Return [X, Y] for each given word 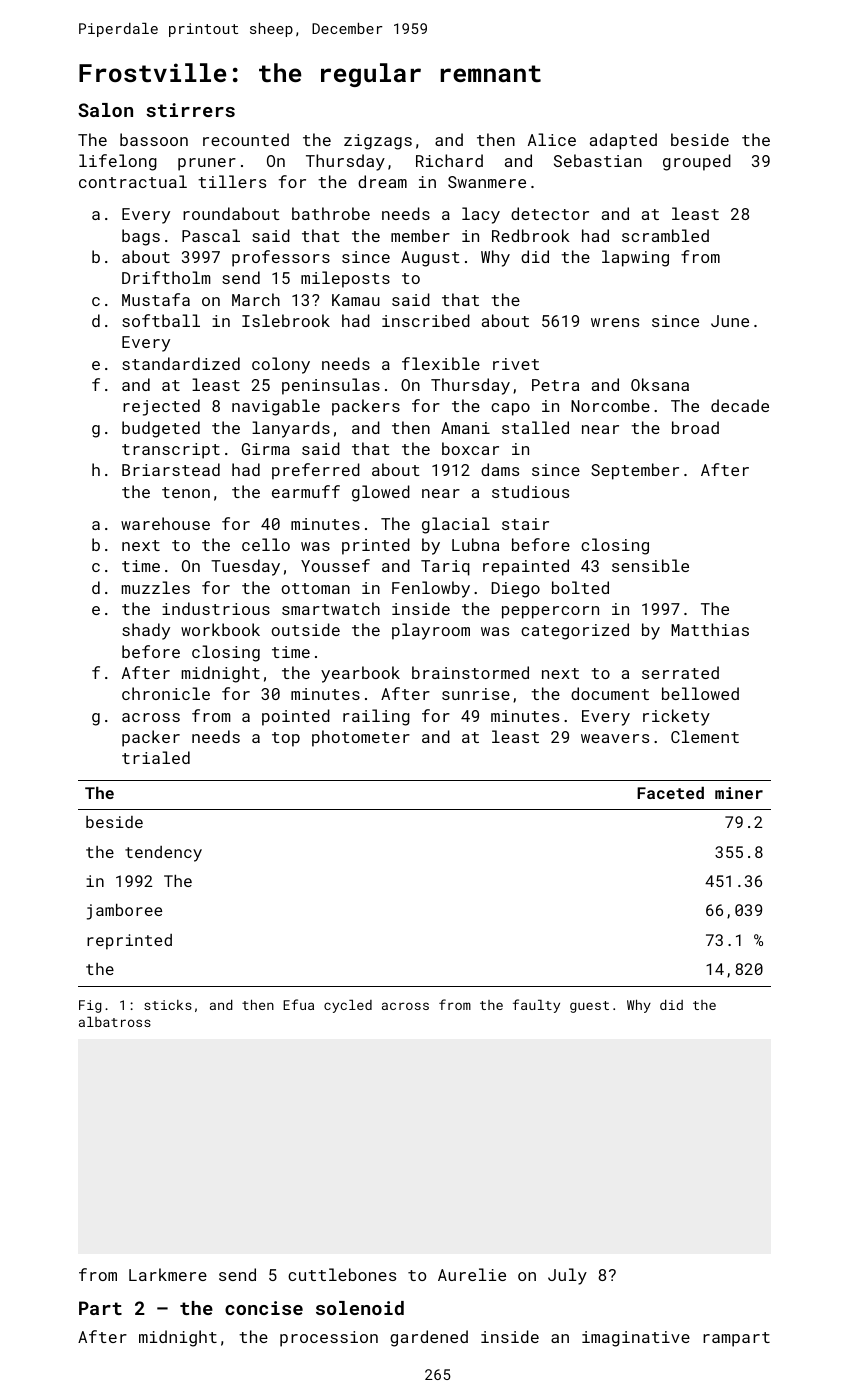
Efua [298, 1004]
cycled [348, 1006]
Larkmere [168, 1274]
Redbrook [531, 235]
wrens [615, 322]
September [635, 471]
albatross [115, 1022]
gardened [429, 1338]
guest [589, 1007]
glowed [381, 493]
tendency [163, 854]
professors [281, 258]
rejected [161, 407]
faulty [536, 1006]
